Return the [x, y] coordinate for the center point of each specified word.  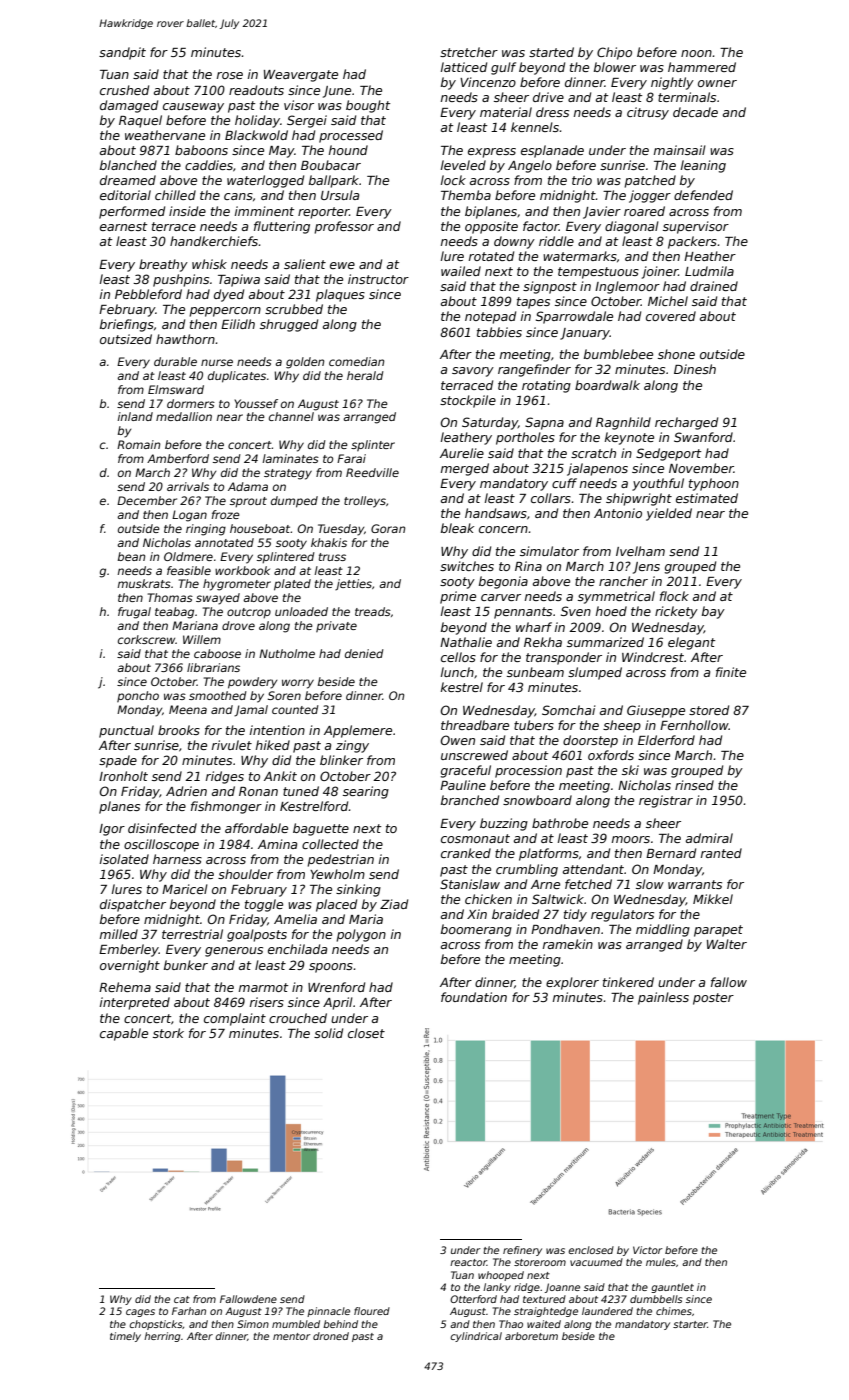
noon [696, 53]
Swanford [703, 437]
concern [503, 529]
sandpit [122, 53]
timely [125, 1337]
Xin [477, 914]
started [551, 52]
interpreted [135, 1003]
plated [292, 585]
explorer [572, 983]
